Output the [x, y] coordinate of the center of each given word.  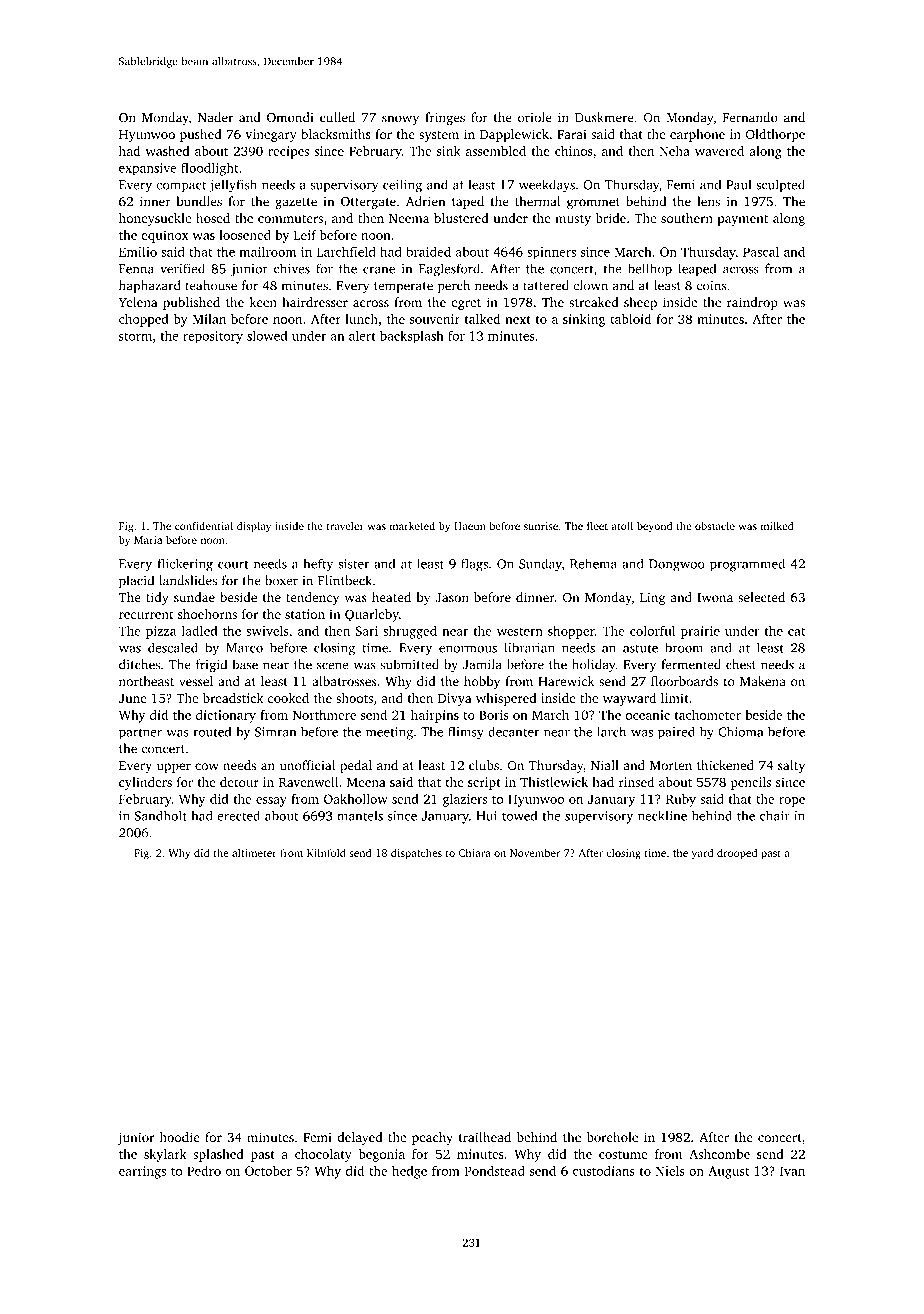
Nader [215, 117]
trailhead [485, 1137]
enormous [468, 649]
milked [777, 526]
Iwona [715, 597]
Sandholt [161, 815]
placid [136, 581]
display [254, 527]
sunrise [541, 526]
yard [702, 854]
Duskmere [604, 117]
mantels [360, 816]
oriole [535, 117]
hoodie [180, 1137]
